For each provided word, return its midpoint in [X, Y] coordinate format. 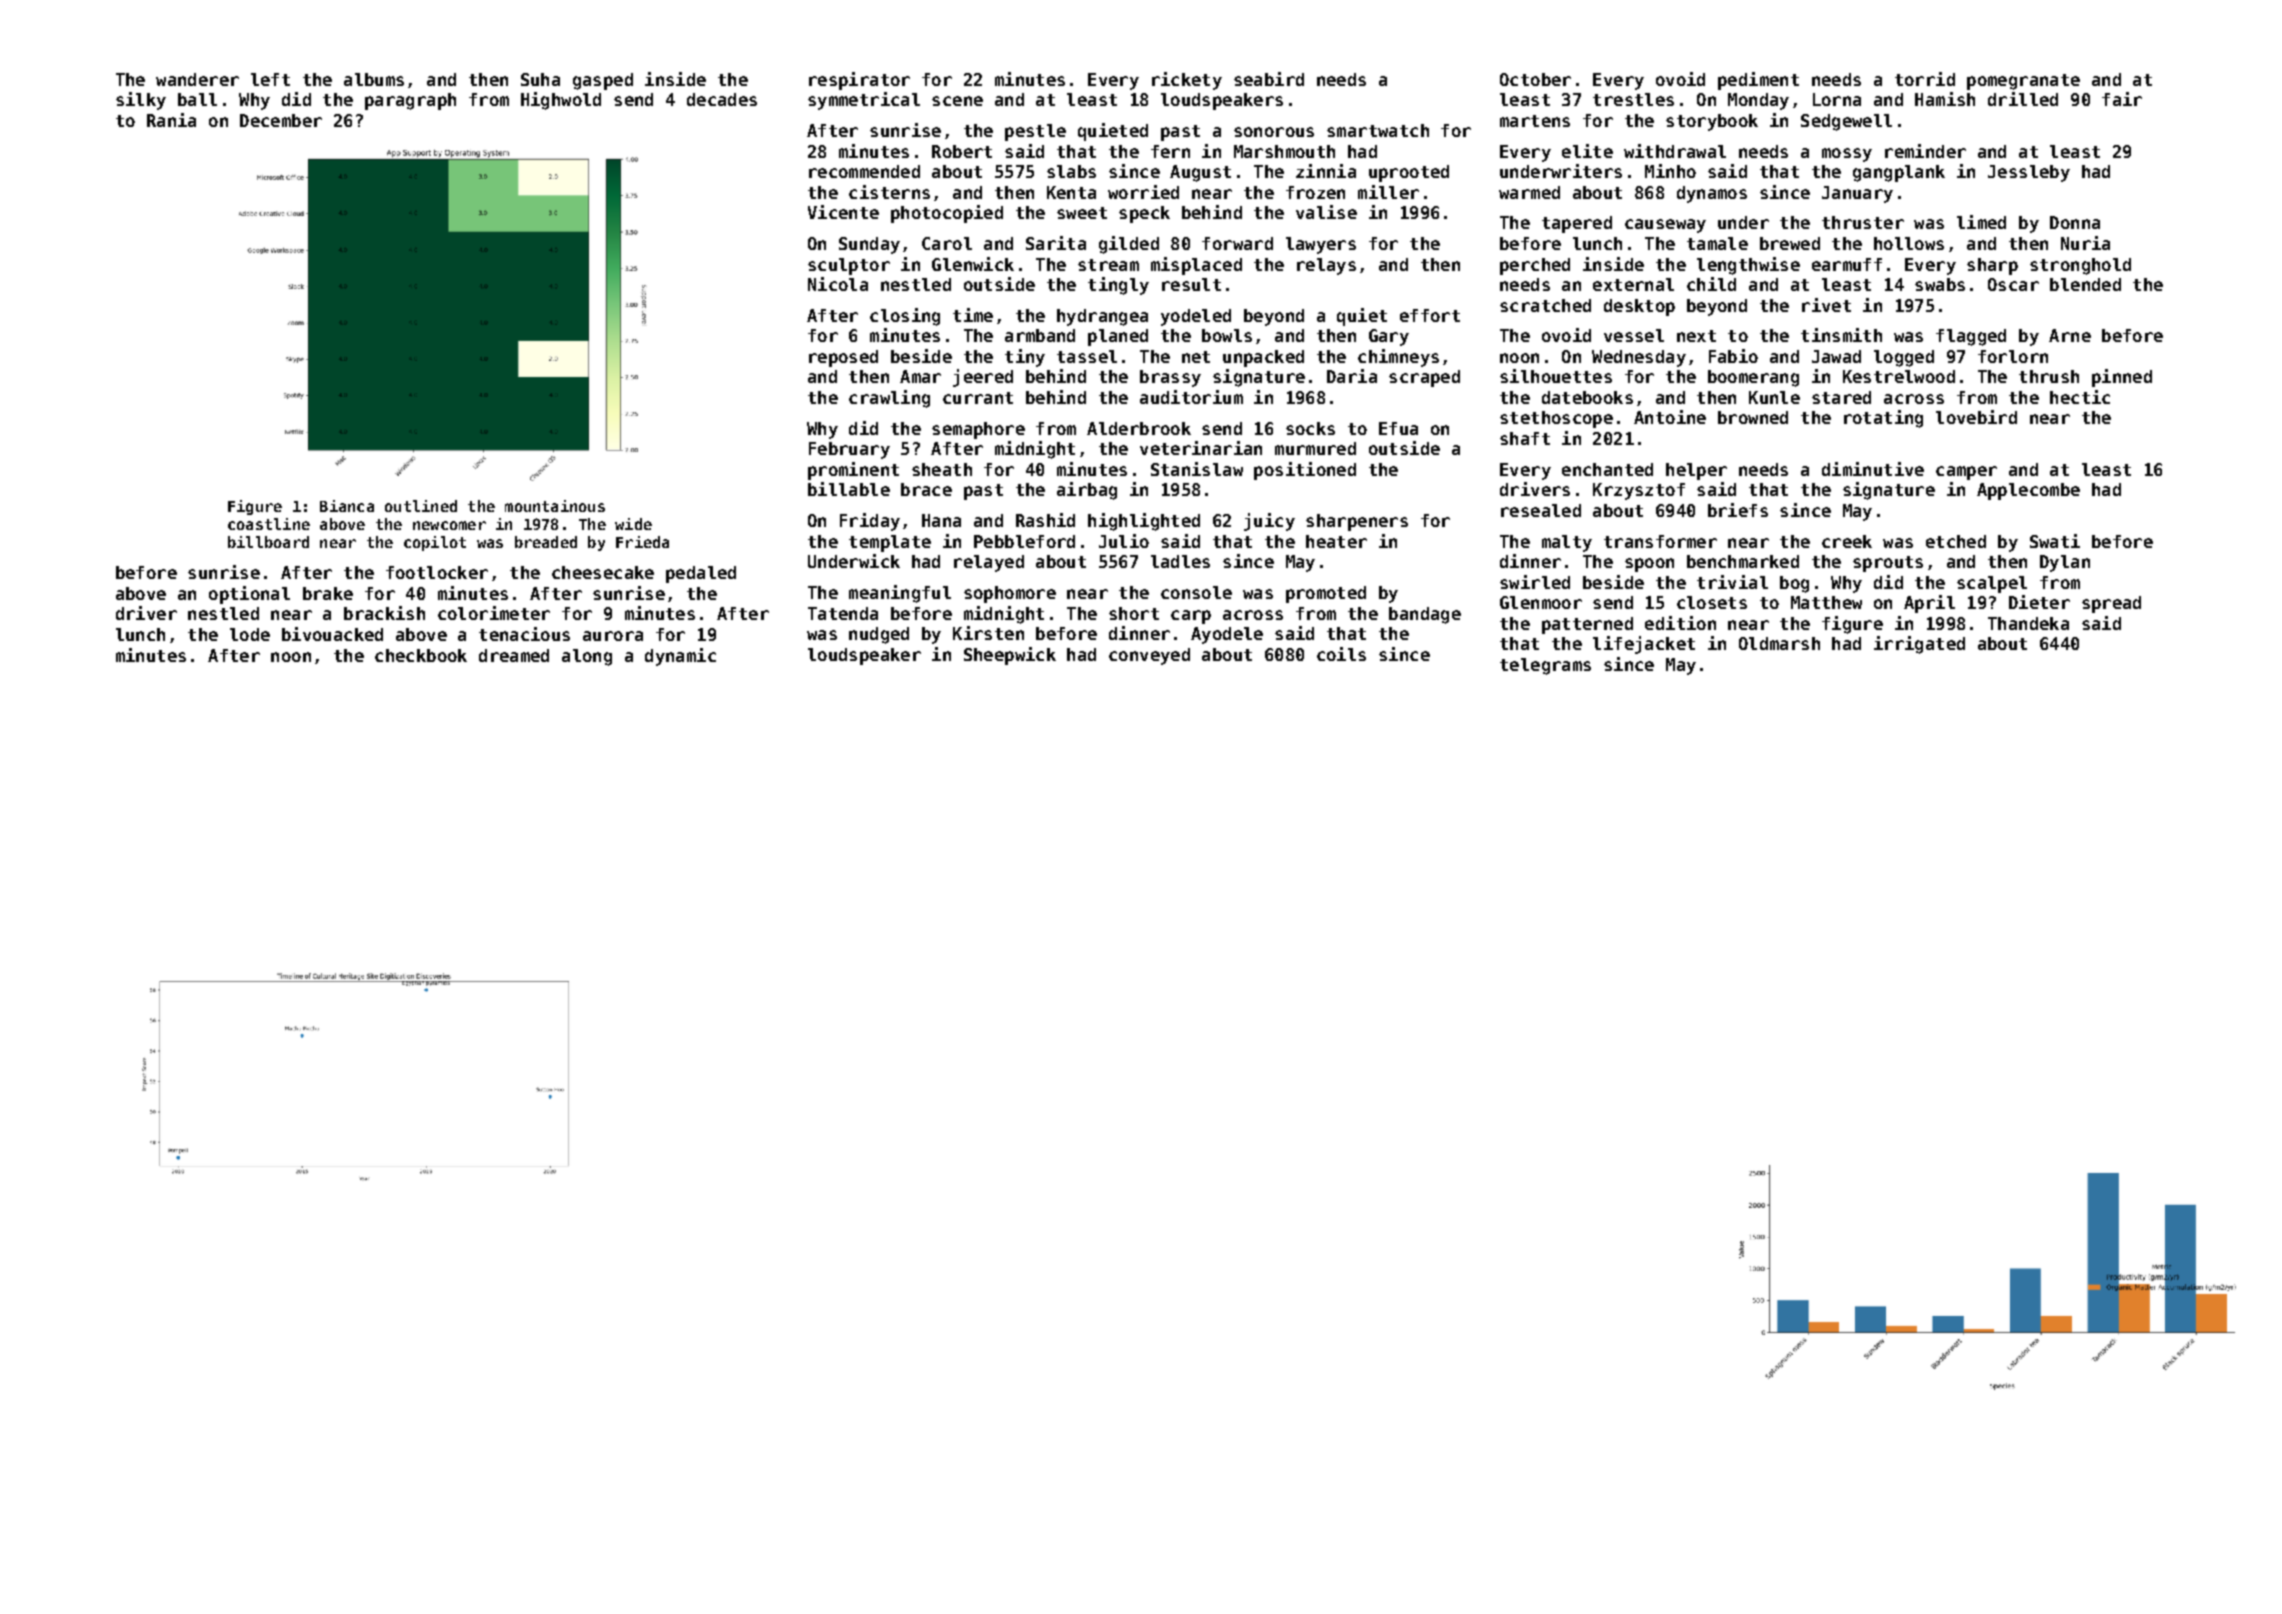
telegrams [1545, 666]
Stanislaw [1197, 469]
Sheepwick [1010, 656]
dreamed [514, 655]
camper [1966, 473]
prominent [853, 471]
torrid [1925, 79]
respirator [859, 81]
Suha [540, 79]
